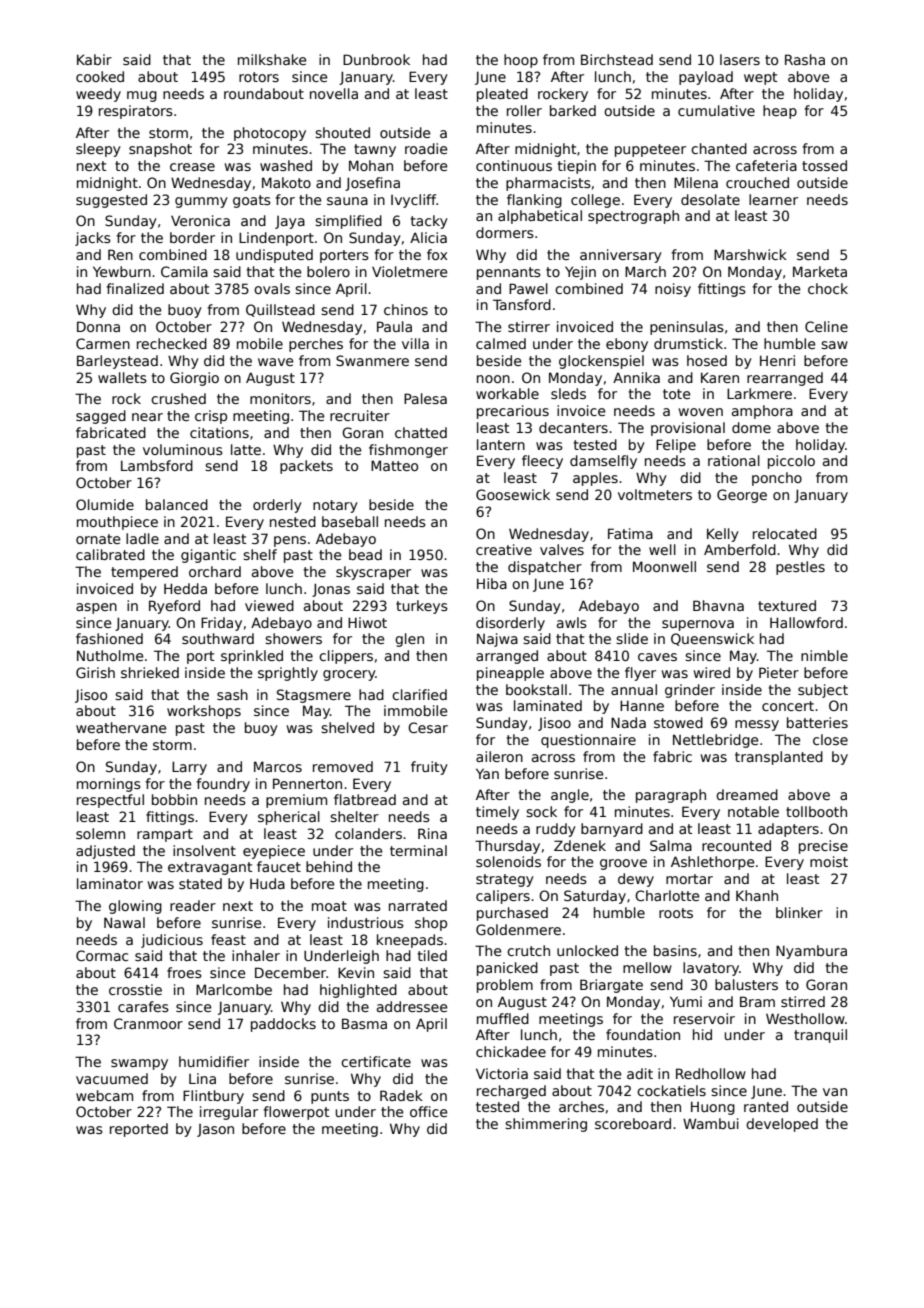  I want to click on Rasha, so click(805, 59).
